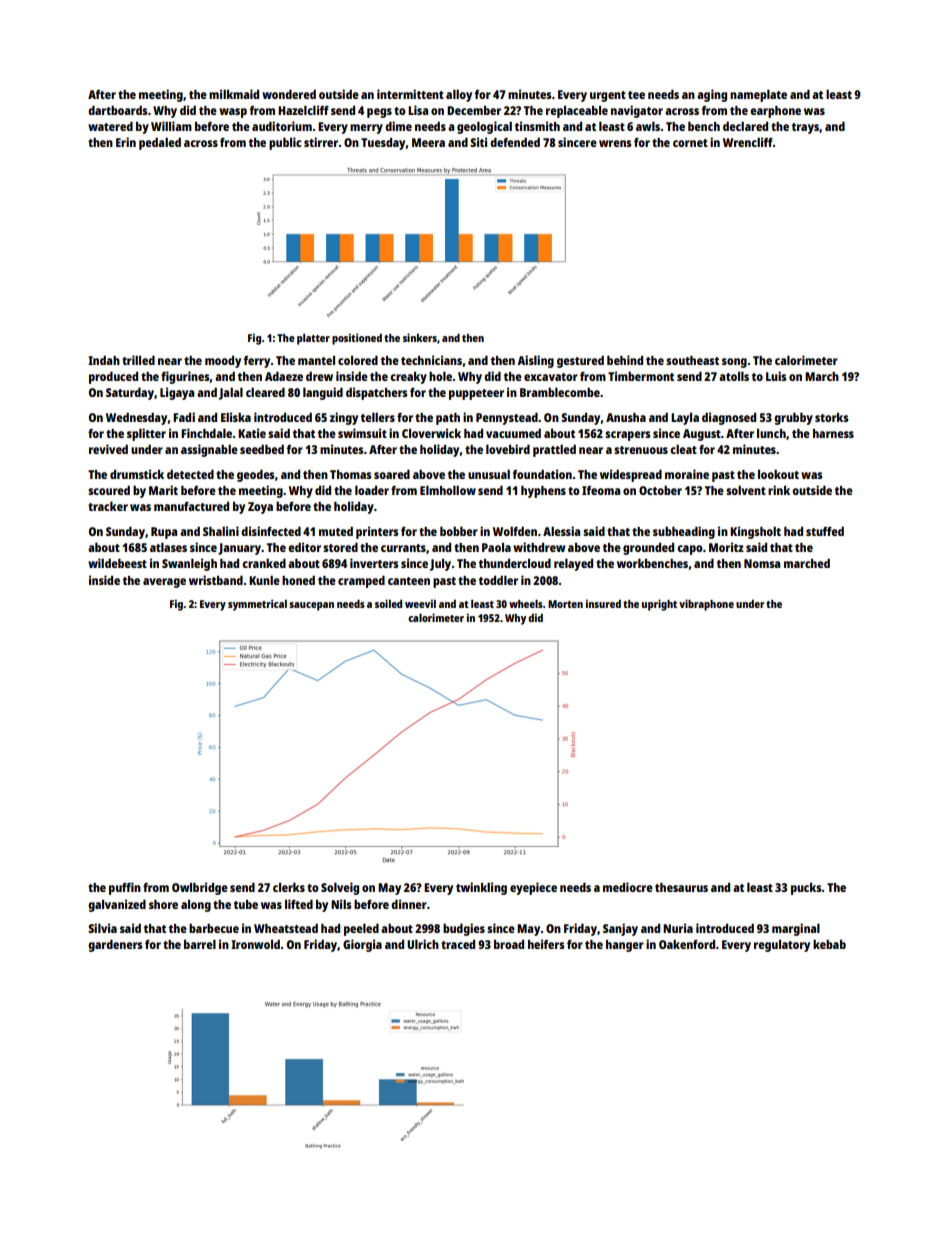 This image has height=1233, width=952. I want to click on moody, so click(223, 362).
